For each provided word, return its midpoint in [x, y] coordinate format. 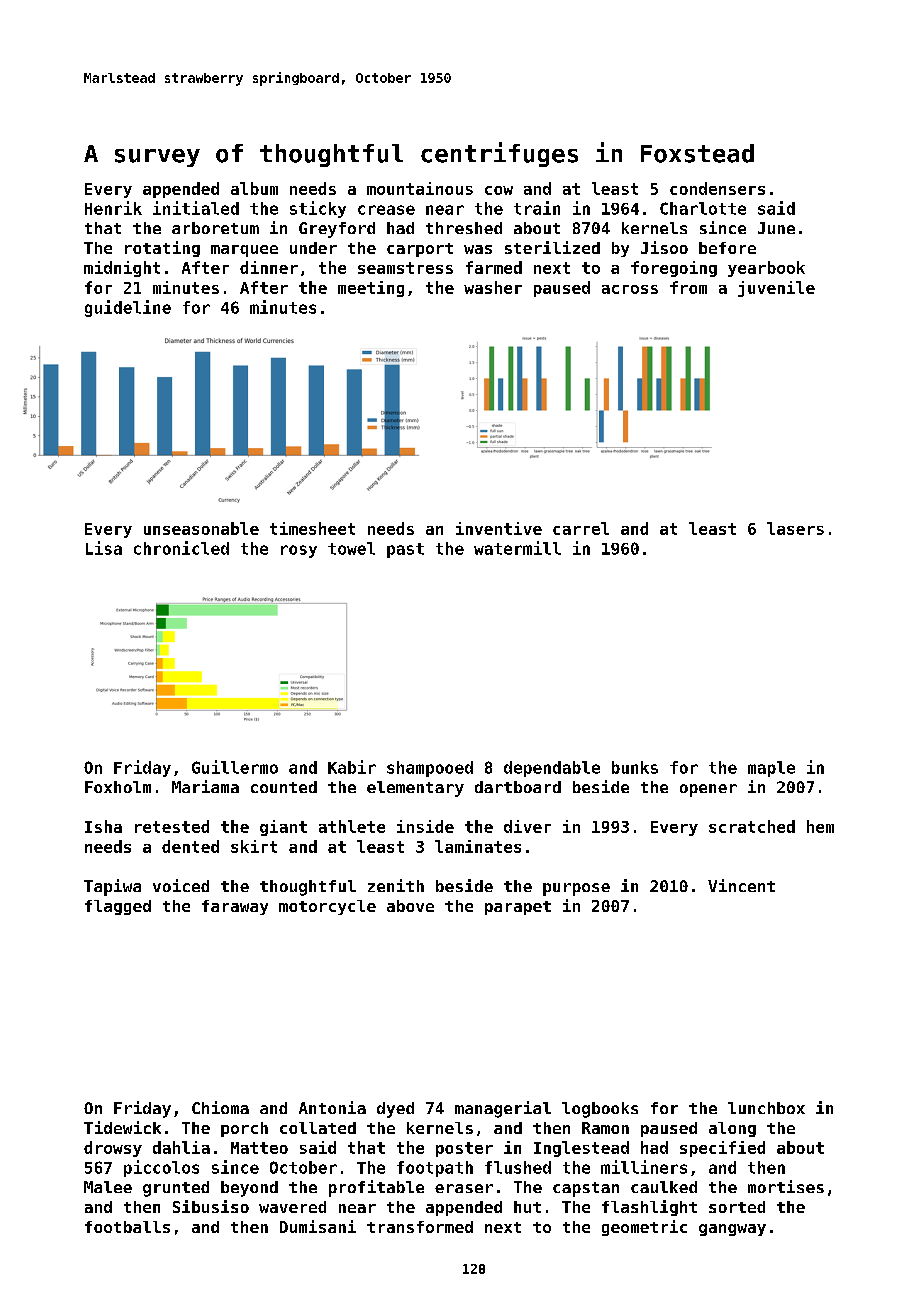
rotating [162, 249]
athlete [352, 826]
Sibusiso [211, 1206]
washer [493, 287]
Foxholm [118, 787]
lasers [795, 528]
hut [527, 1207]
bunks [635, 767]
